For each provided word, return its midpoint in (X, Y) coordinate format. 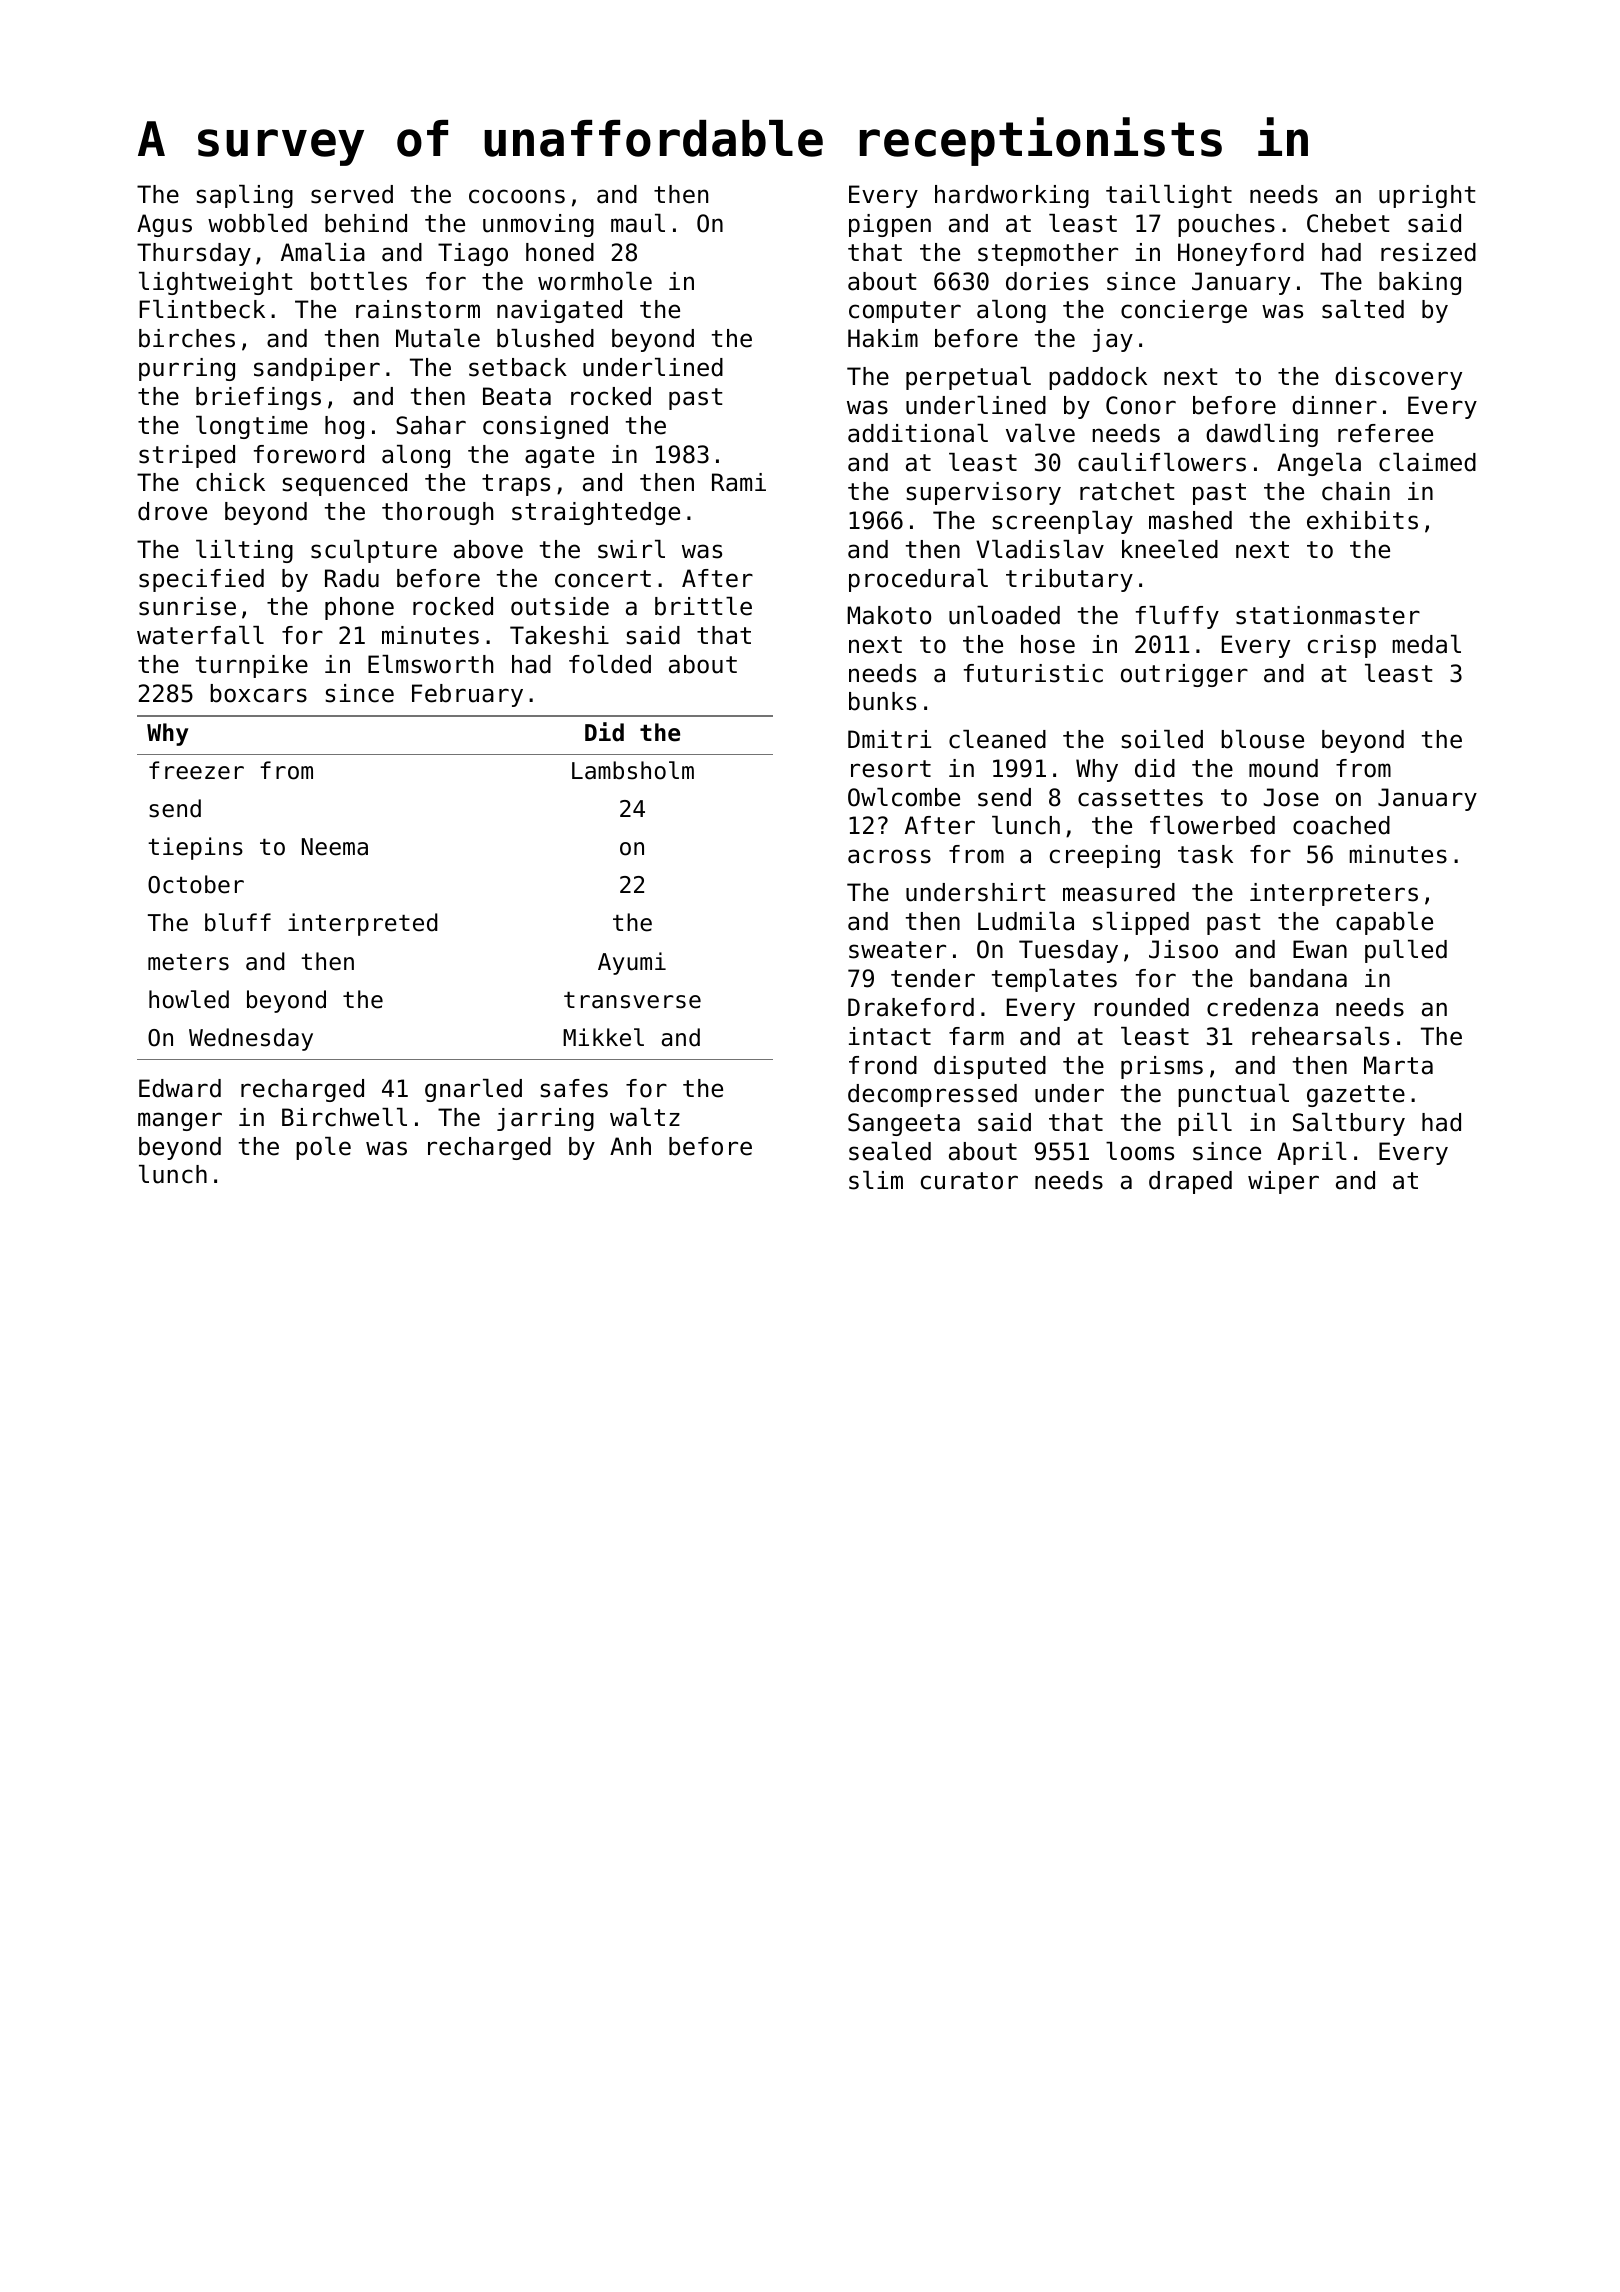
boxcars (258, 693)
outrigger (1184, 675)
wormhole (595, 281)
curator (969, 1181)
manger (180, 1121)
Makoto (889, 615)
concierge (1184, 311)
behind (366, 223)
